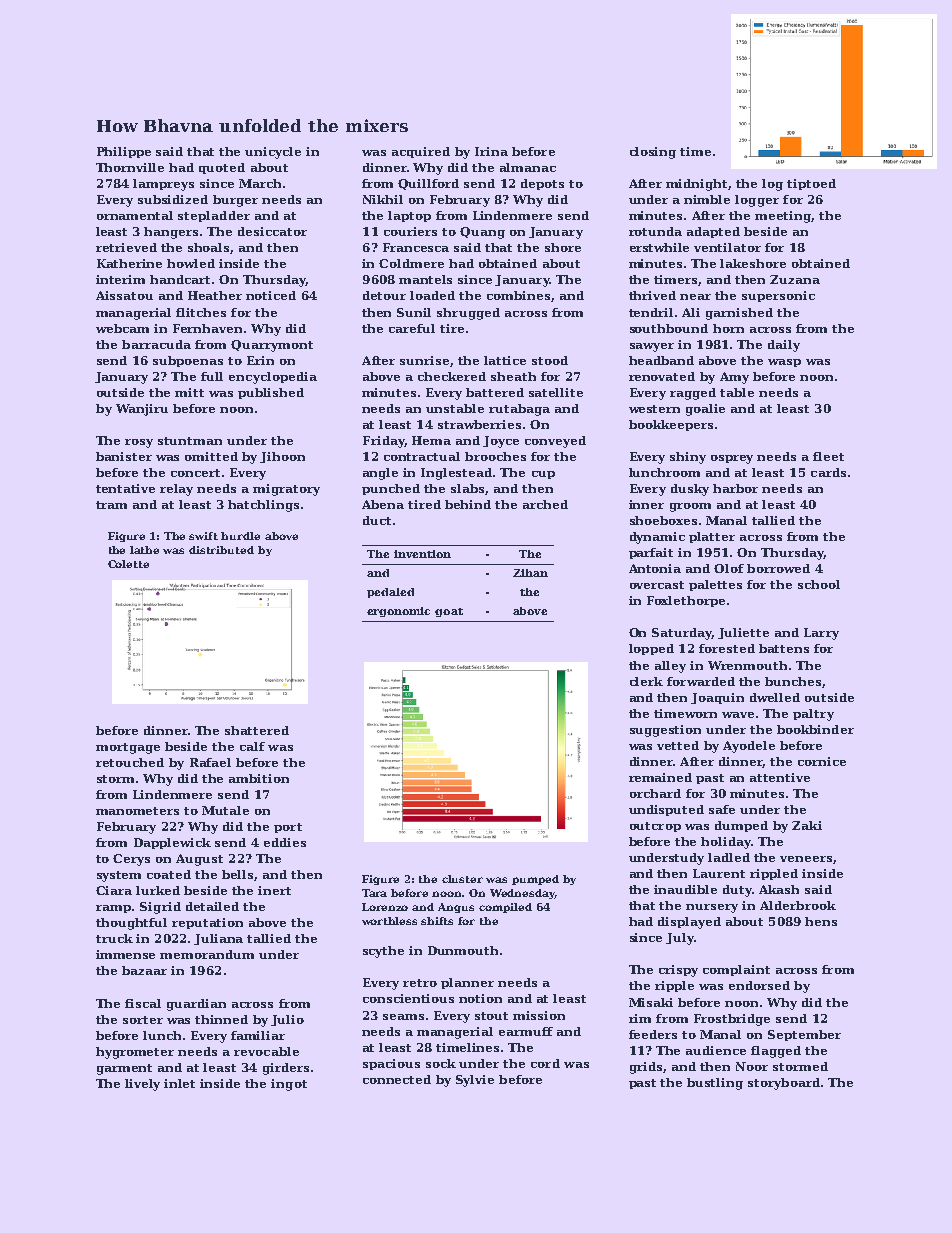 This document has height=1233, width=952. Describe the element at coordinates (384, 295) in the document. I see `detour` at that location.
